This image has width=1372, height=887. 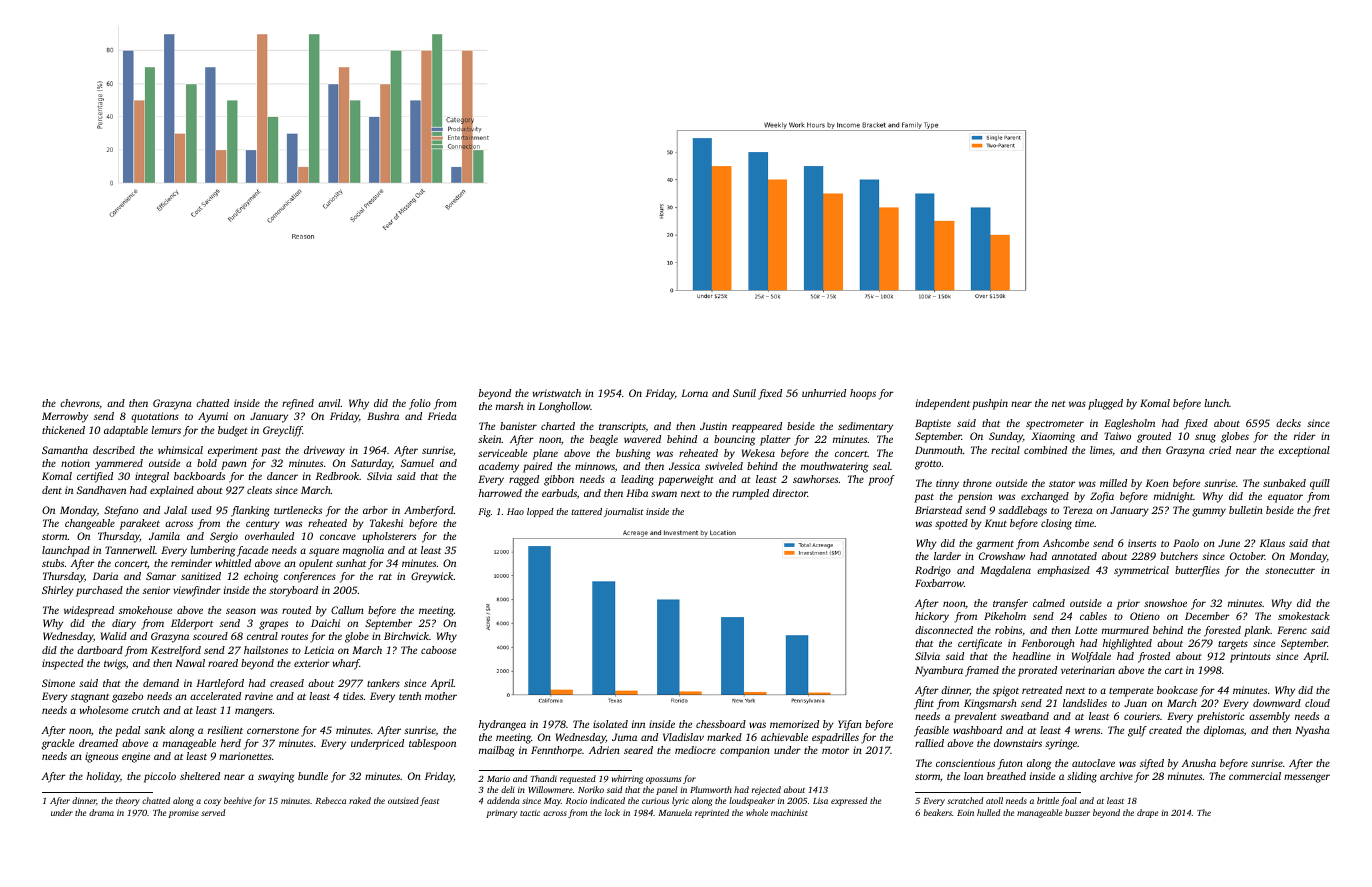 What do you see at coordinates (192, 624) in the image?
I see `Elderport` at bounding box center [192, 624].
